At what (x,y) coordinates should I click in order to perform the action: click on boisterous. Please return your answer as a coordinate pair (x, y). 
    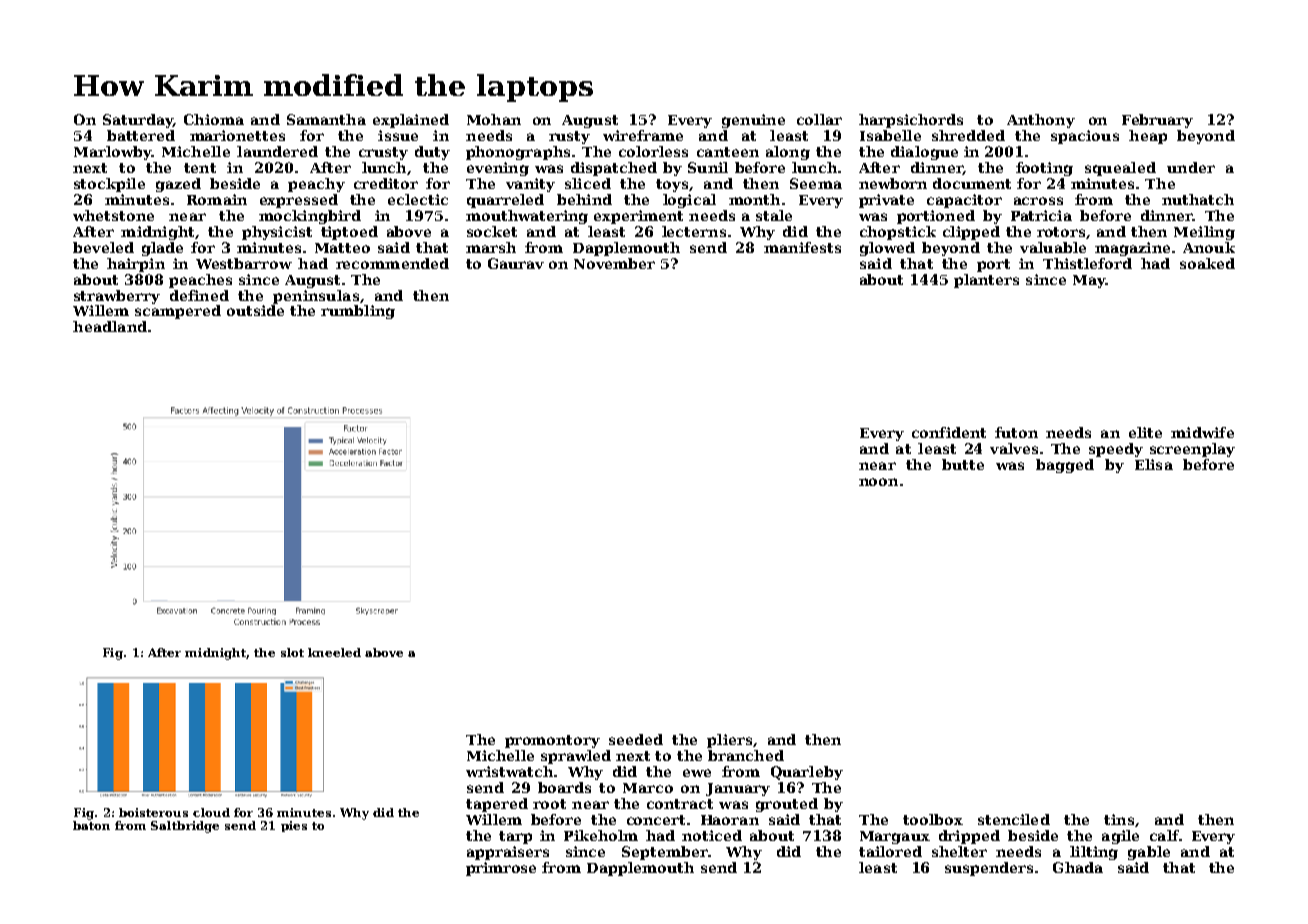
    Looking at the image, I should click on (153, 812).
